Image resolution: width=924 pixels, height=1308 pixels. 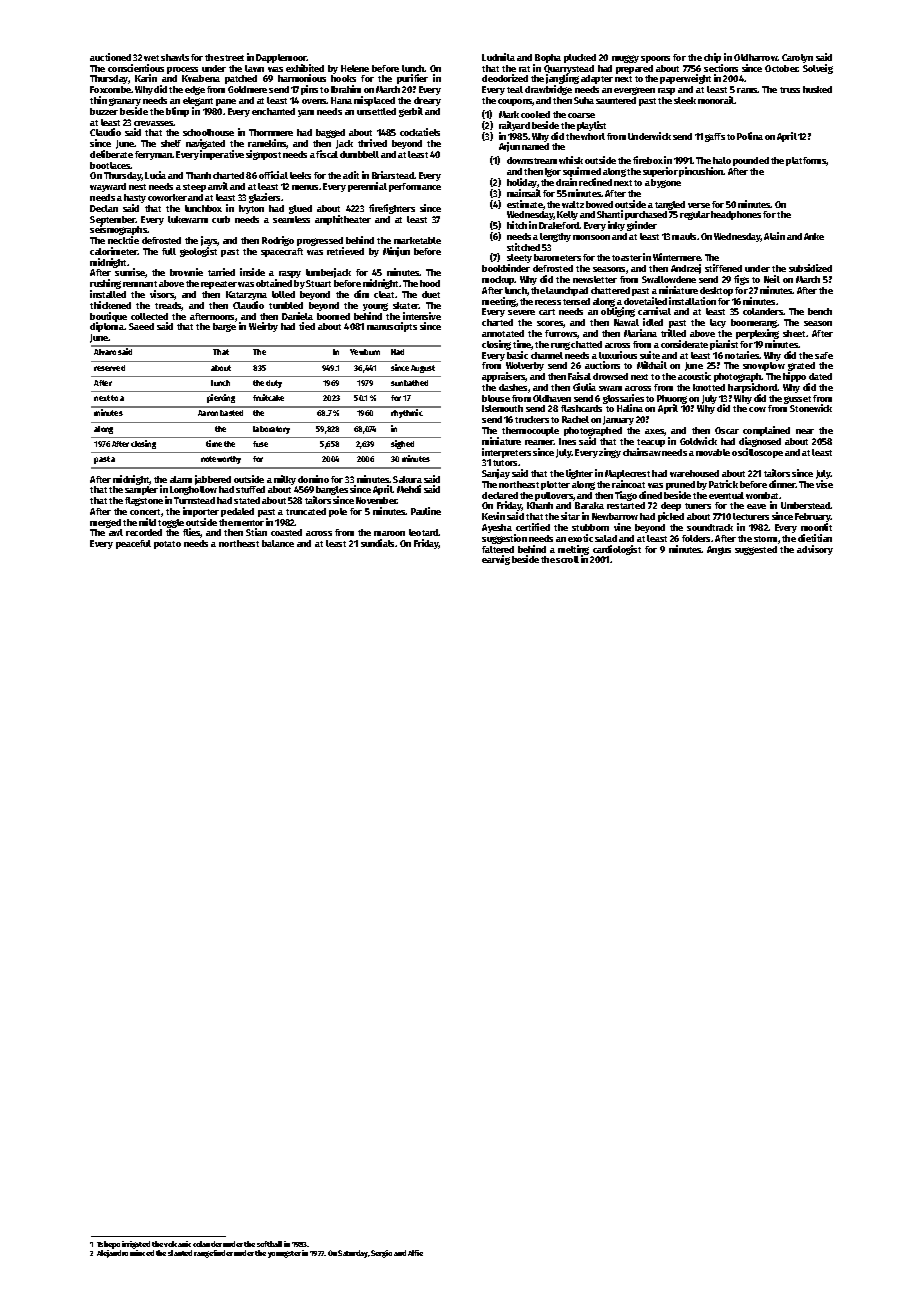 What do you see at coordinates (533, 527) in the document?
I see `certified` at bounding box center [533, 527].
